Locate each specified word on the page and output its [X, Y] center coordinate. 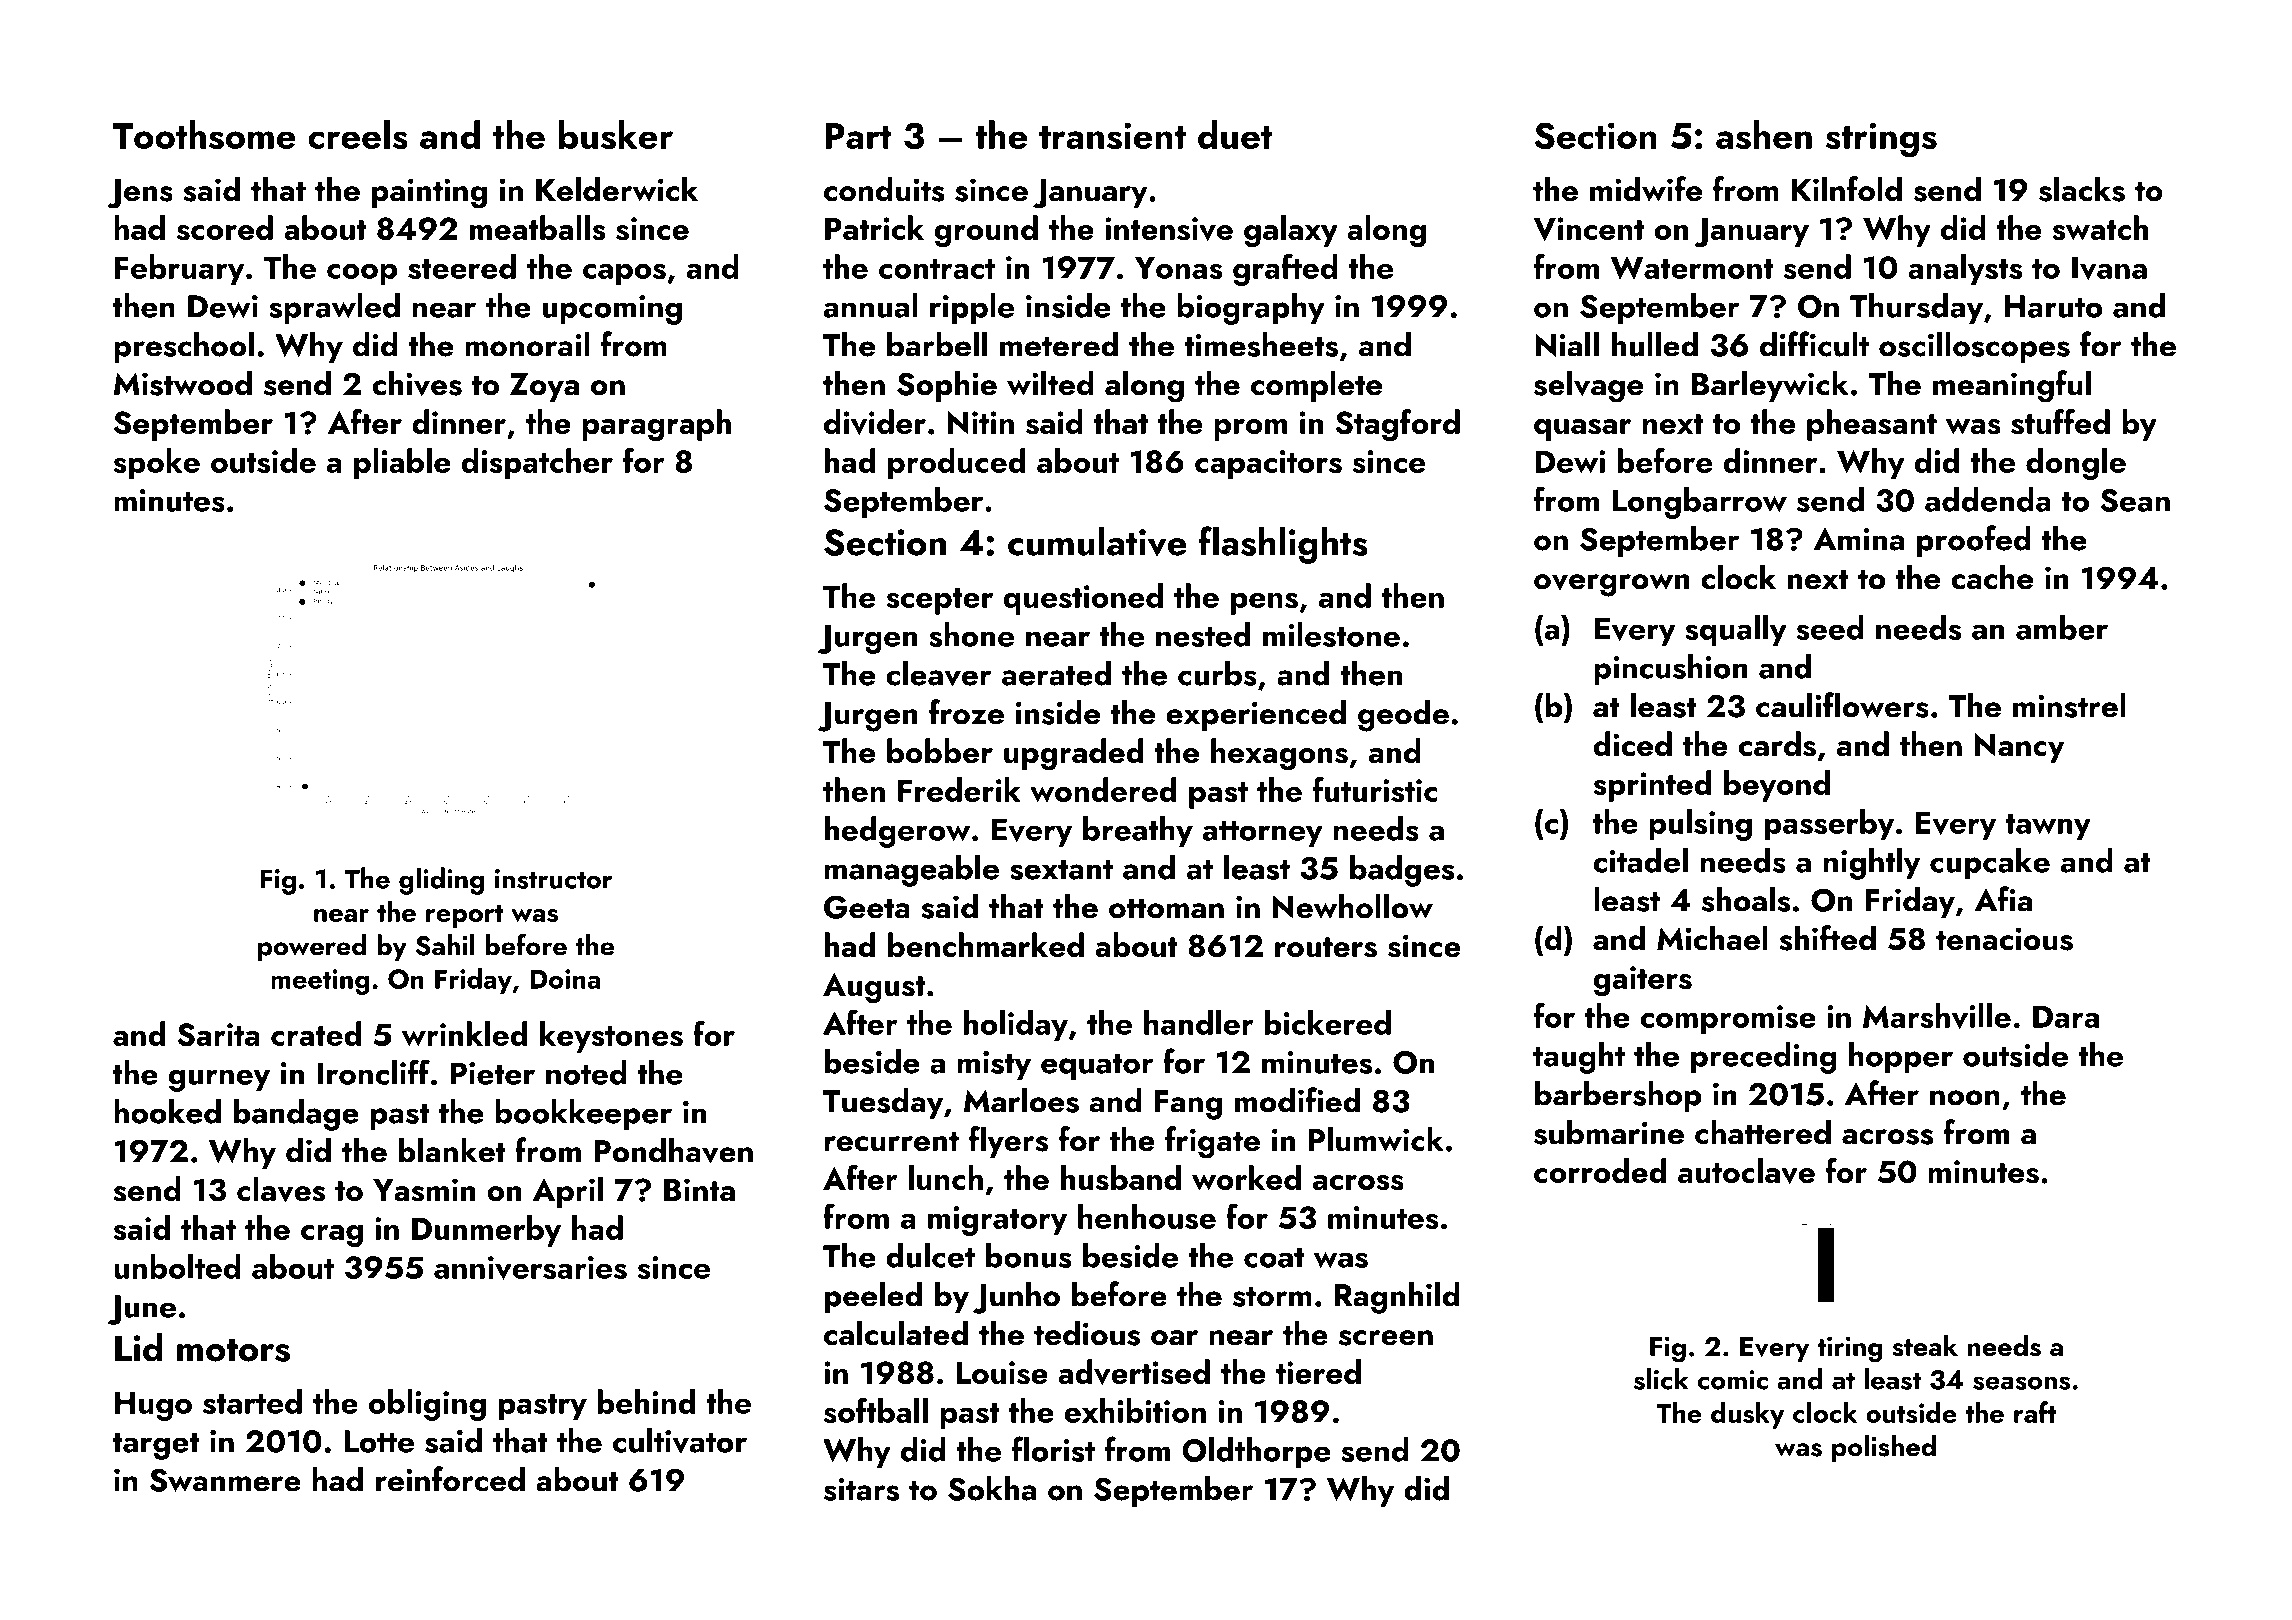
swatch [2100, 228]
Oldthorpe [1256, 1453]
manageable [912, 870]
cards [1777, 744]
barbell [937, 344]
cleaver [939, 673]
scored [225, 228]
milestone [1331, 634]
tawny [2048, 827]
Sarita [218, 1035]
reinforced [450, 1479]
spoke [156, 464]
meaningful [2012, 386]
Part [858, 136]
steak [1925, 1346]
